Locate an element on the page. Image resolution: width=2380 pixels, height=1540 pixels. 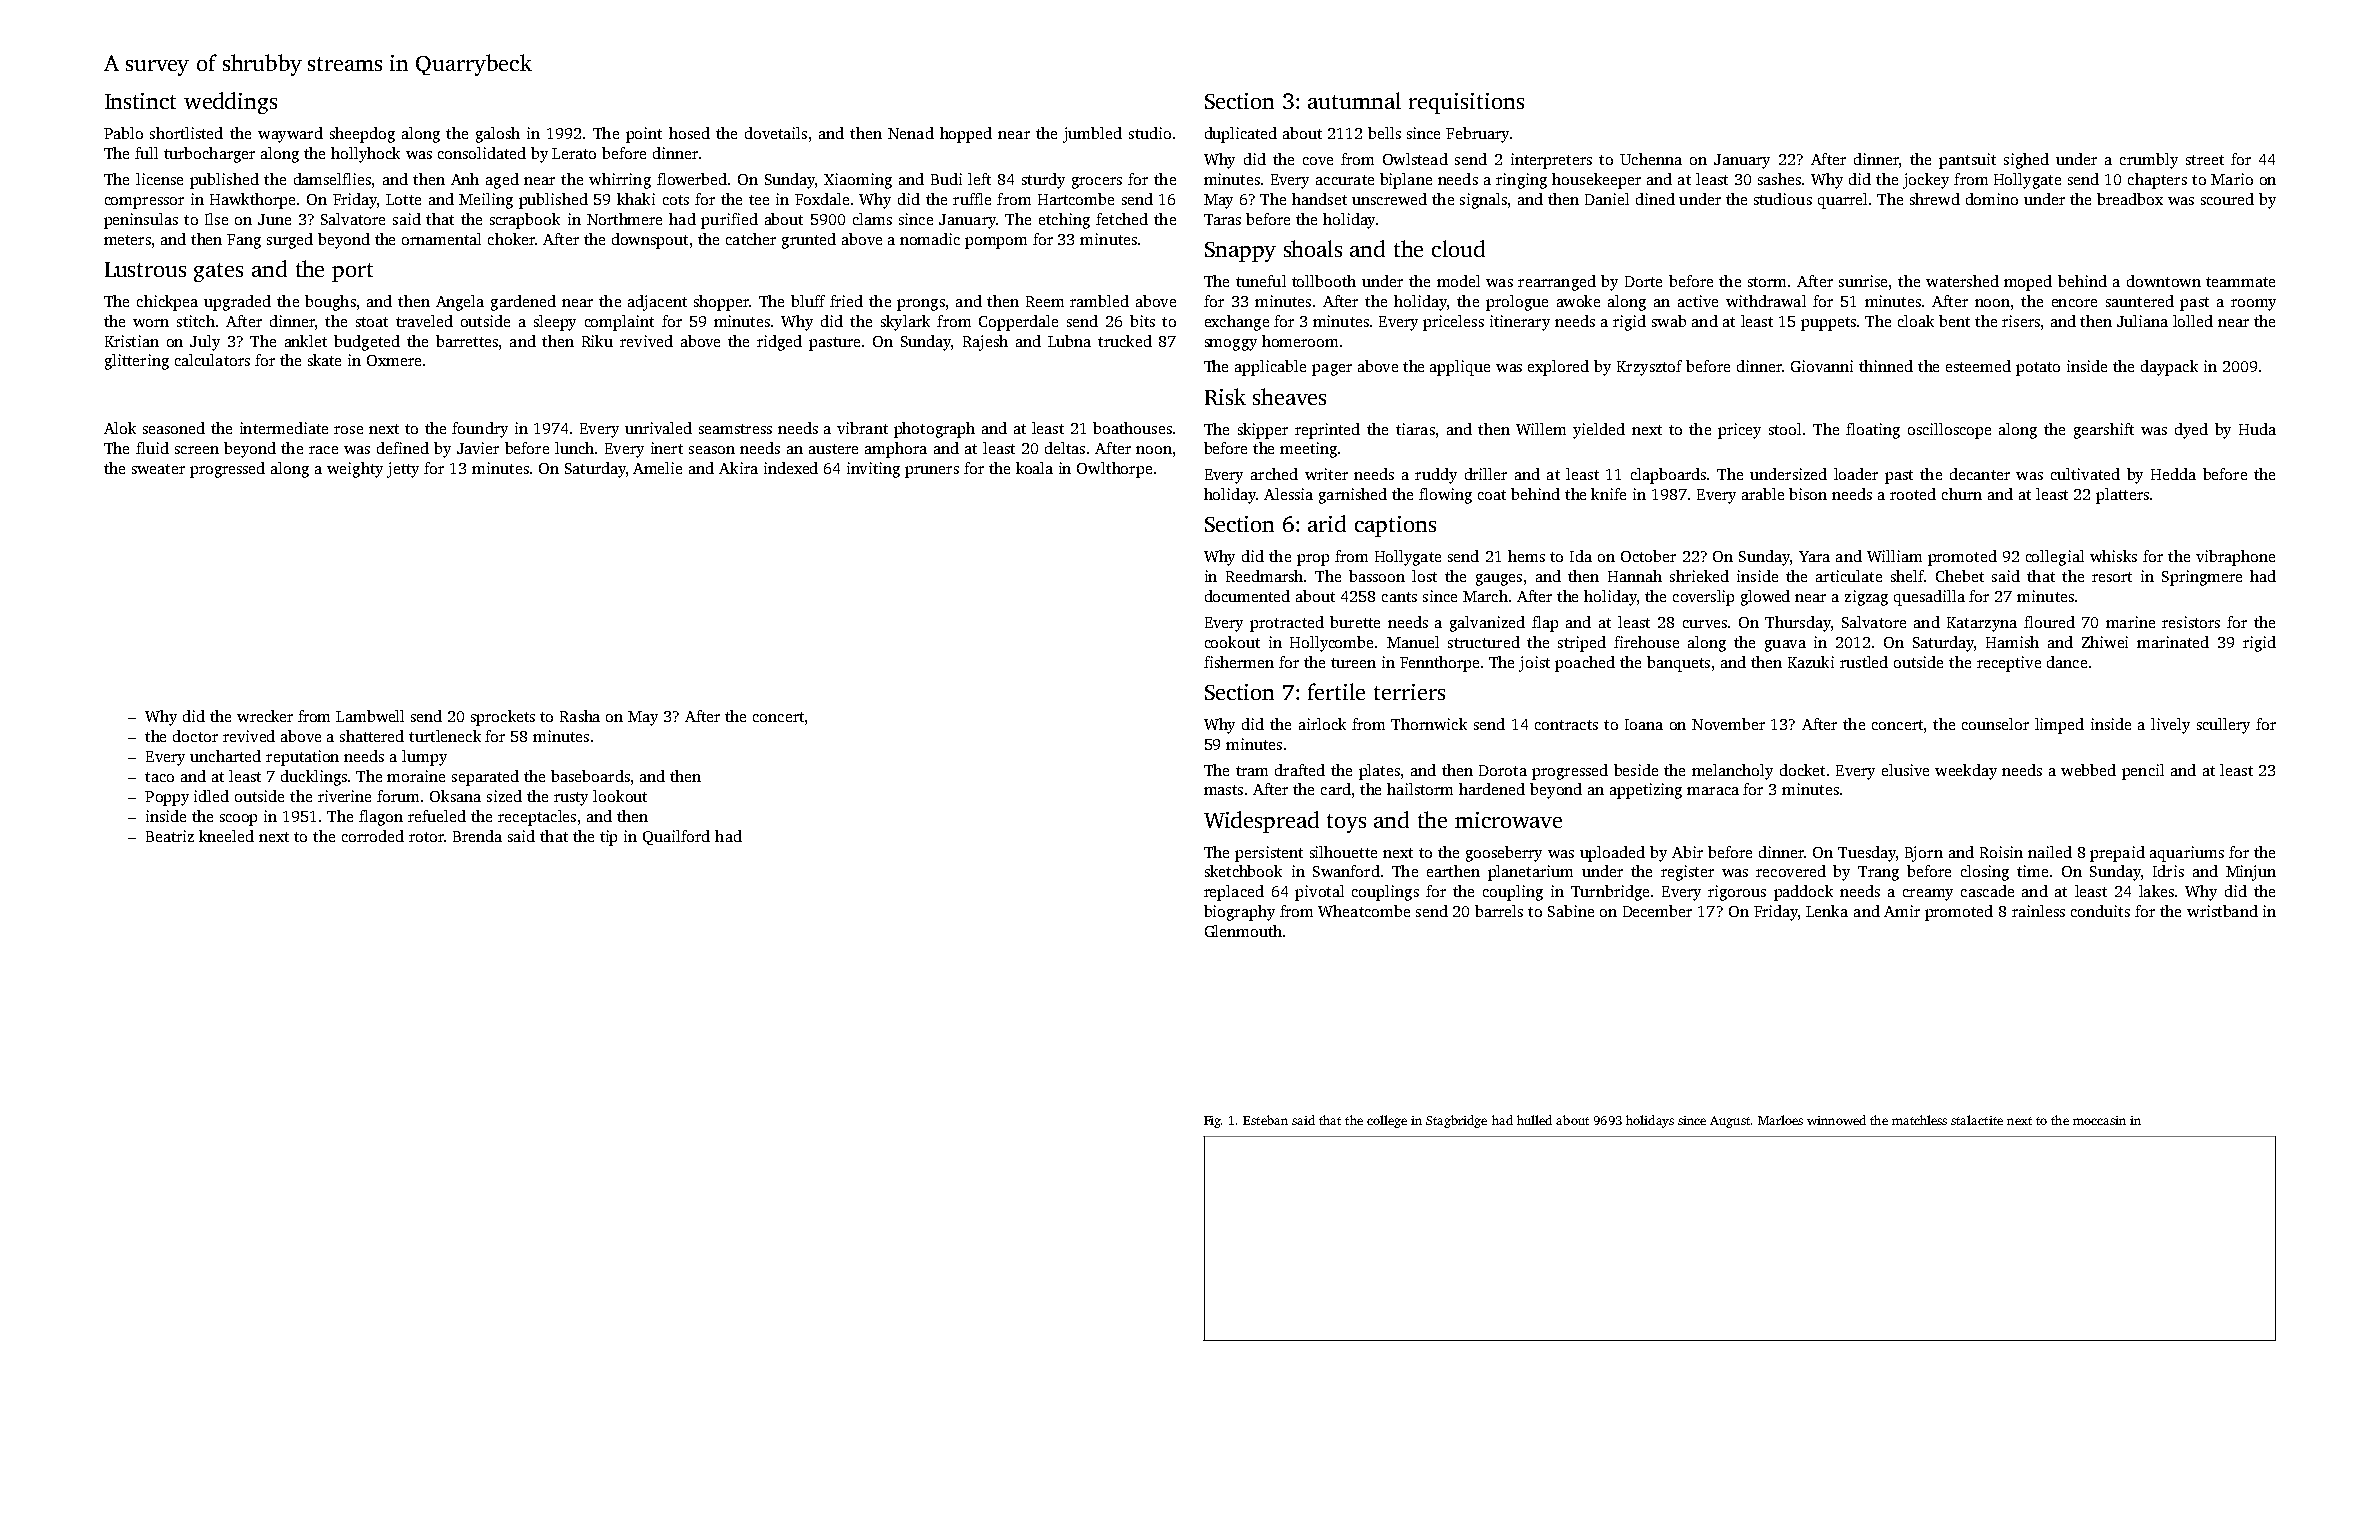
street is located at coordinates (2205, 160).
